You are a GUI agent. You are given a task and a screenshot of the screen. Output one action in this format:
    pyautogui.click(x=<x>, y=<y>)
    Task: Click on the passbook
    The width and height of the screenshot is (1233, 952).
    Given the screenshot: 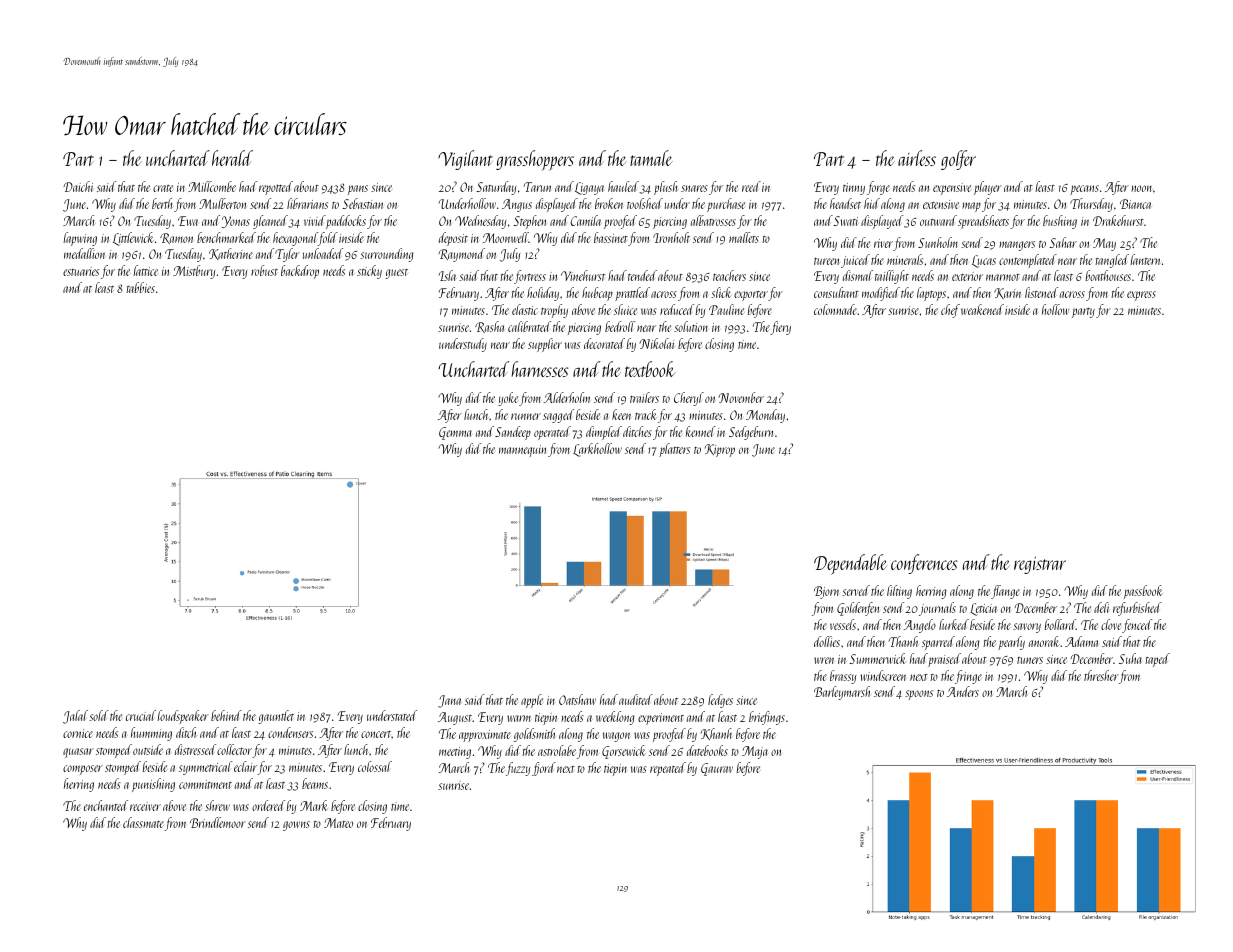 What is the action you would take?
    pyautogui.click(x=1143, y=592)
